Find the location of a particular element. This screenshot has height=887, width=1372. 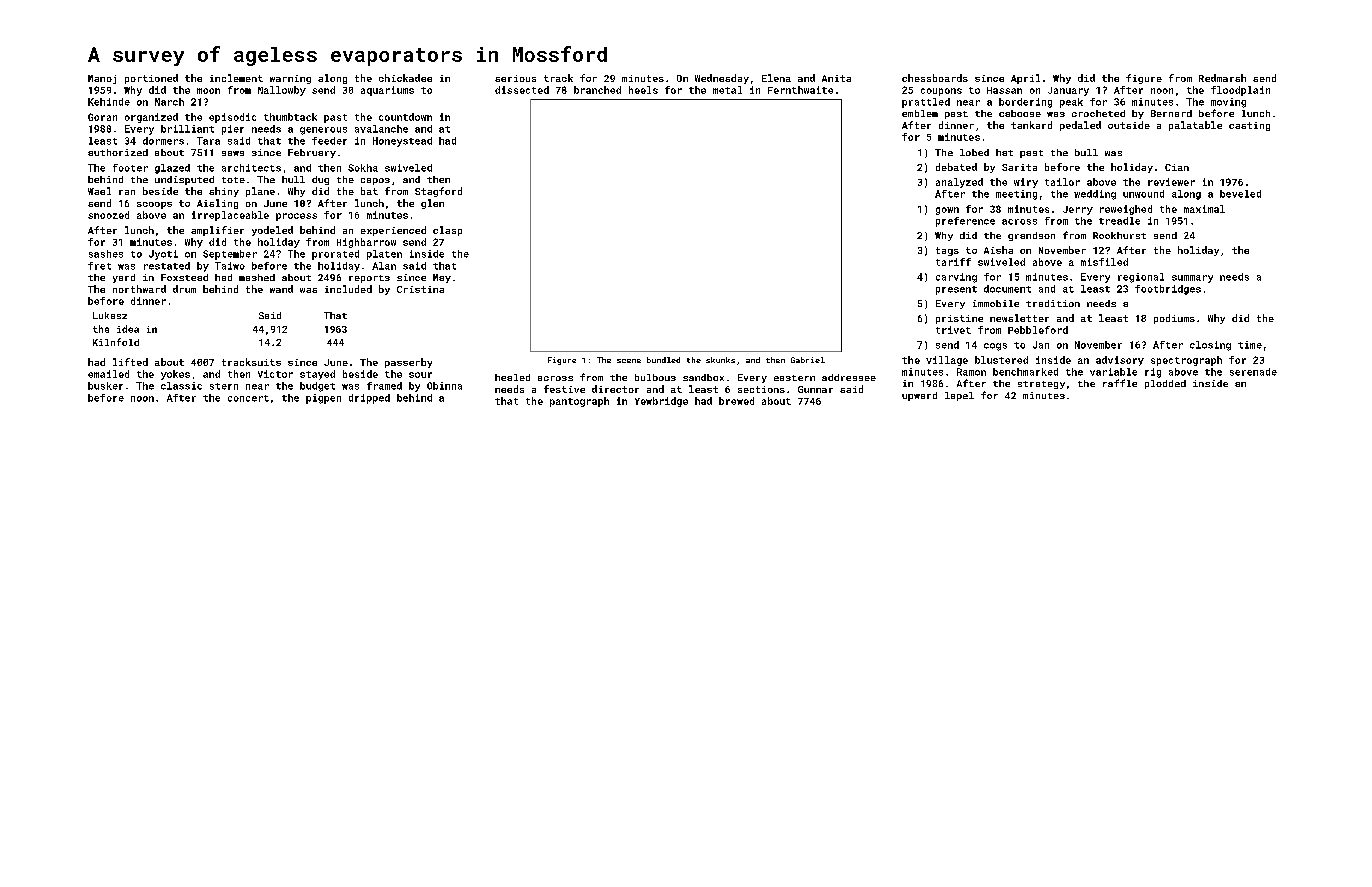

pier is located at coordinates (233, 130).
